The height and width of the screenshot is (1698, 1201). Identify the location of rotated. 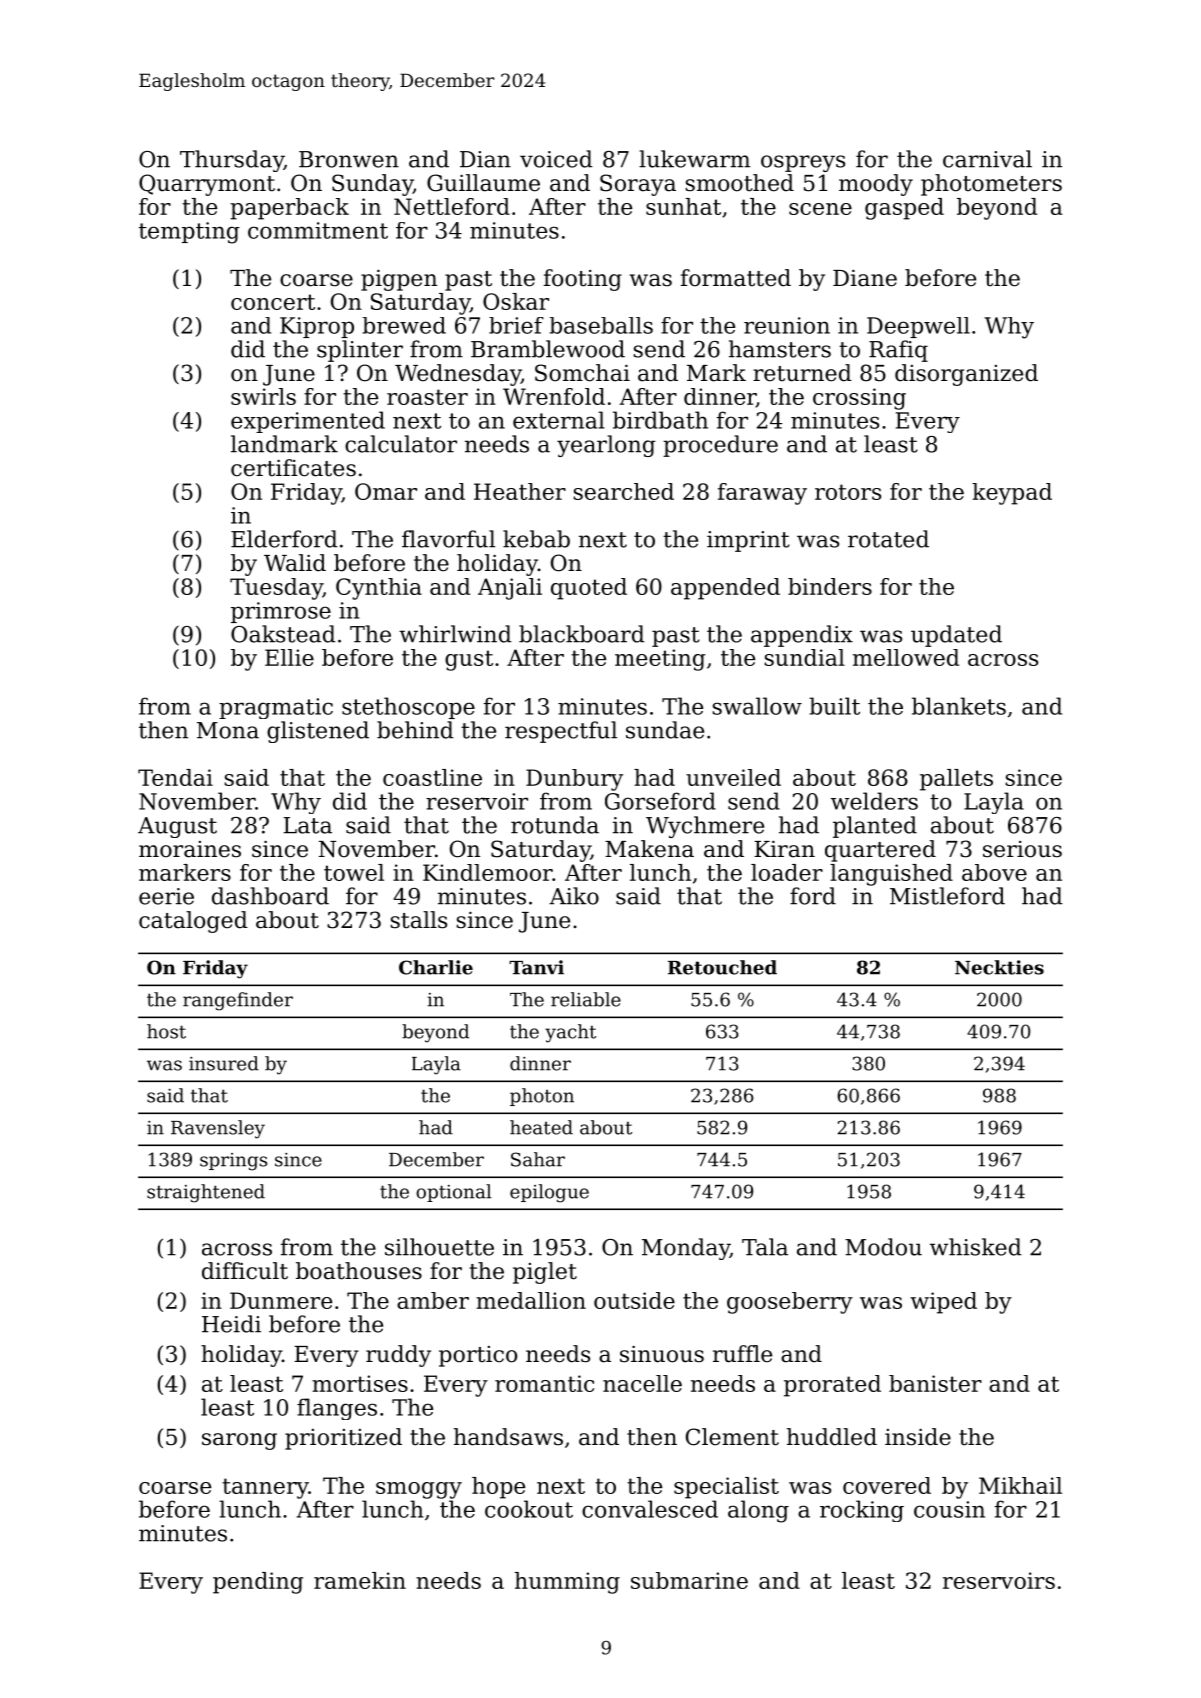
(888, 539).
